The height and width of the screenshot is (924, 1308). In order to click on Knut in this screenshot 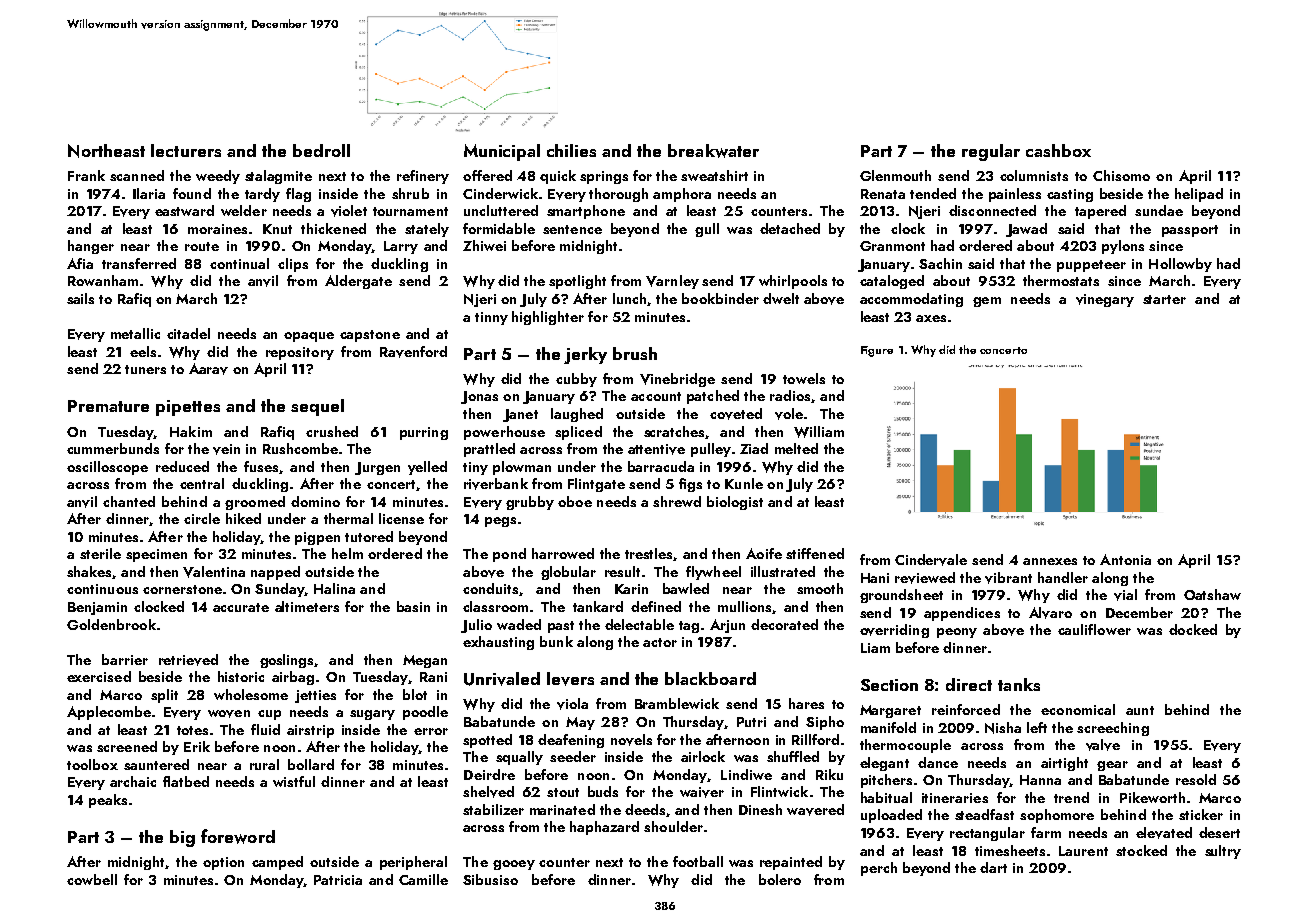, I will do `click(277, 229)`.
